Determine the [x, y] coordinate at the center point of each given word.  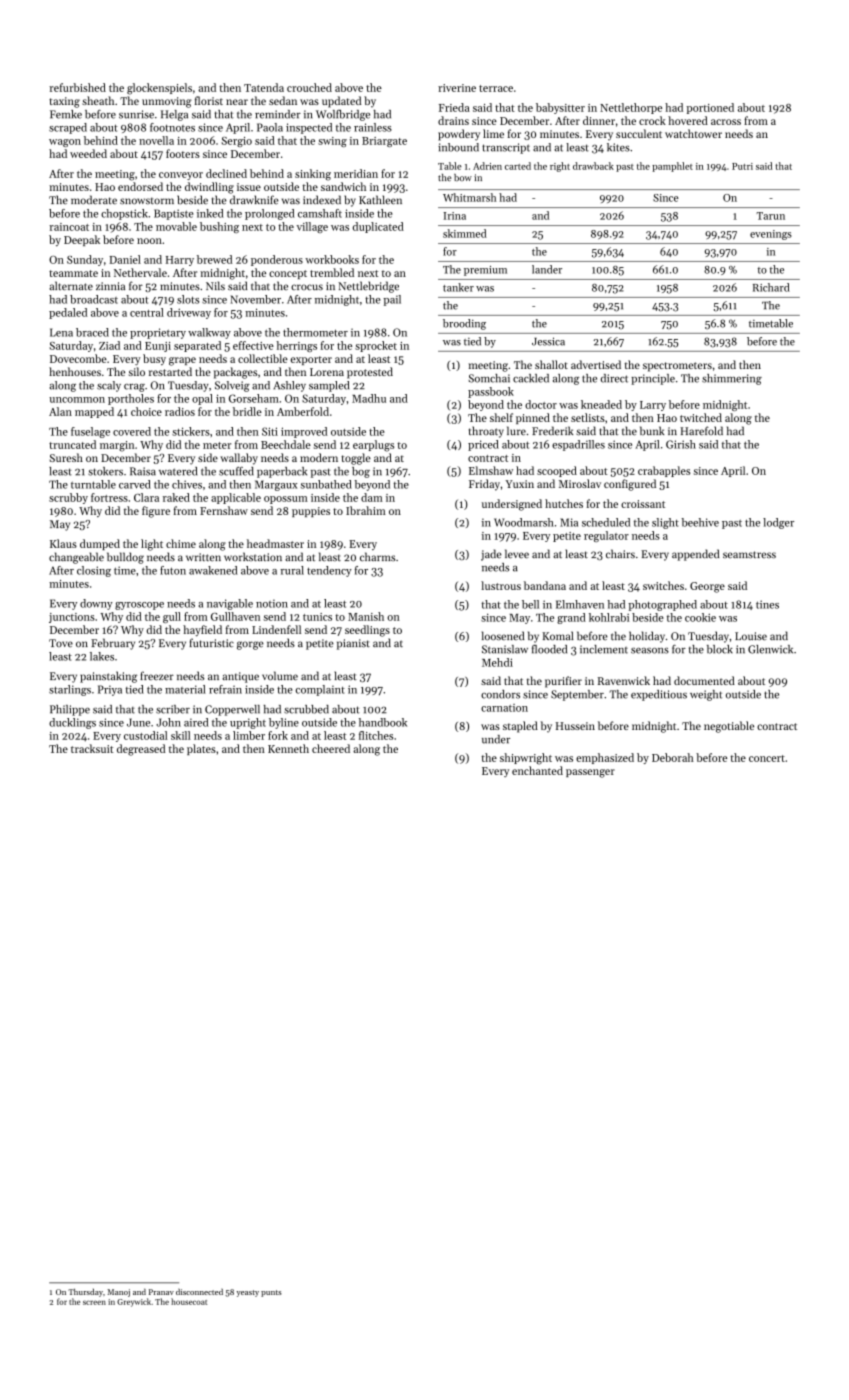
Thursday [85, 1293]
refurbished [77, 87]
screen [94, 1302]
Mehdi [497, 662]
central [147, 312]
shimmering [732, 379]
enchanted [537, 770]
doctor [541, 404]
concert [767, 758]
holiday [647, 637]
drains [453, 120]
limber [249, 735]
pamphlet [672, 167]
